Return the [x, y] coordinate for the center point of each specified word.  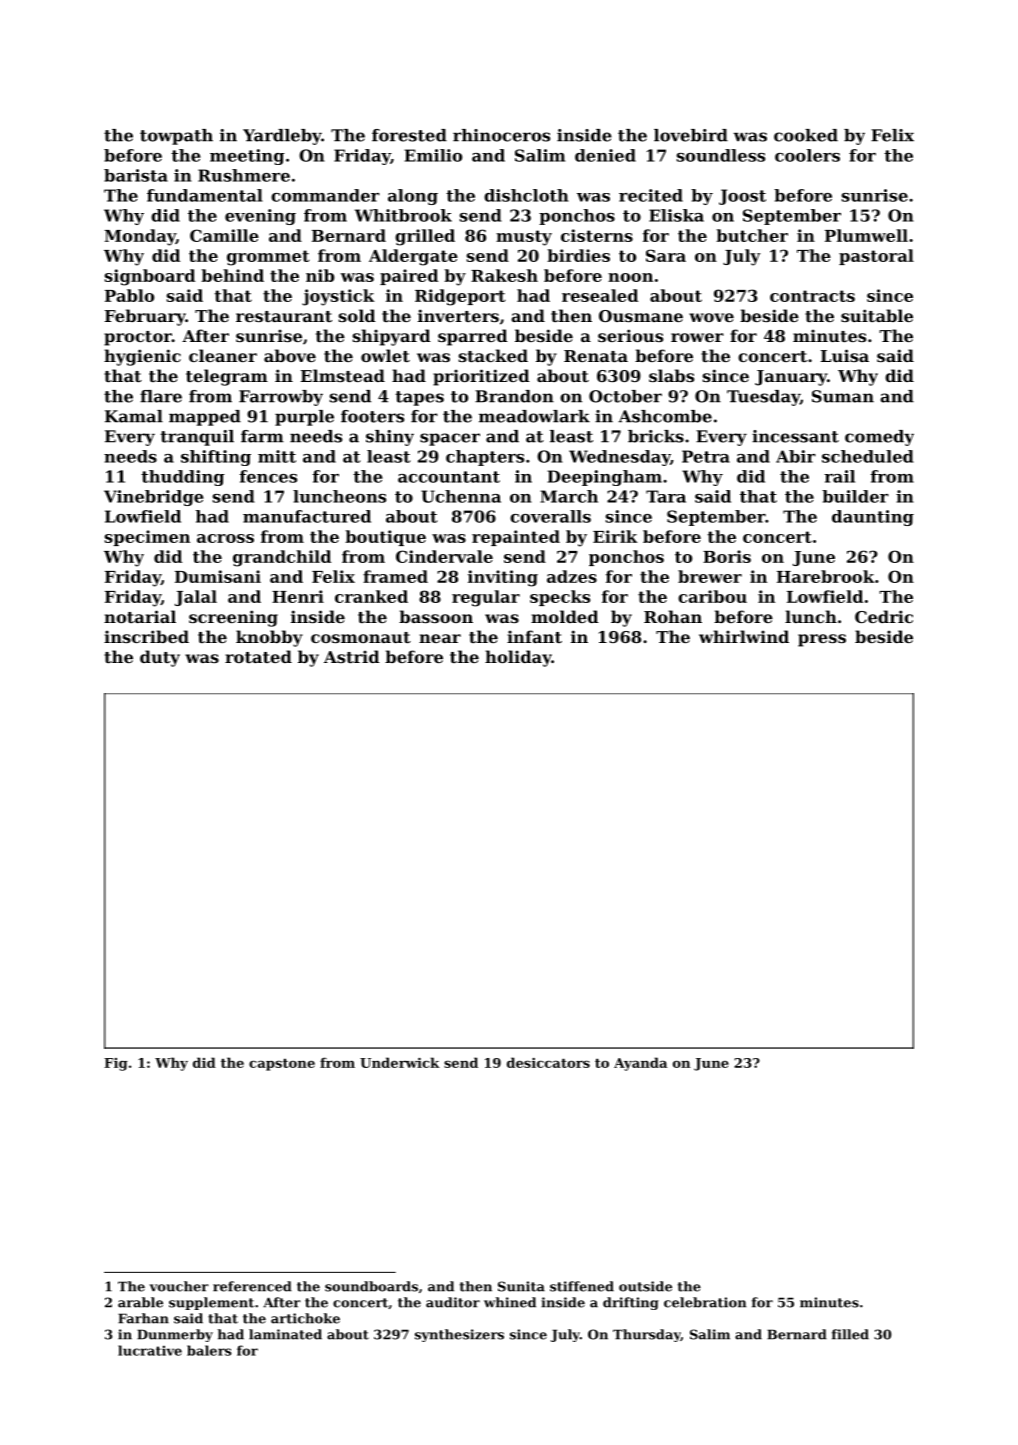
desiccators [548, 1062]
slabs [671, 375]
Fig [116, 1064]
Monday [140, 237]
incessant [795, 436]
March [569, 496]
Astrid [352, 656]
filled [850, 1334]
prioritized [481, 377]
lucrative [150, 1350]
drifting [631, 1303]
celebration [705, 1302]
